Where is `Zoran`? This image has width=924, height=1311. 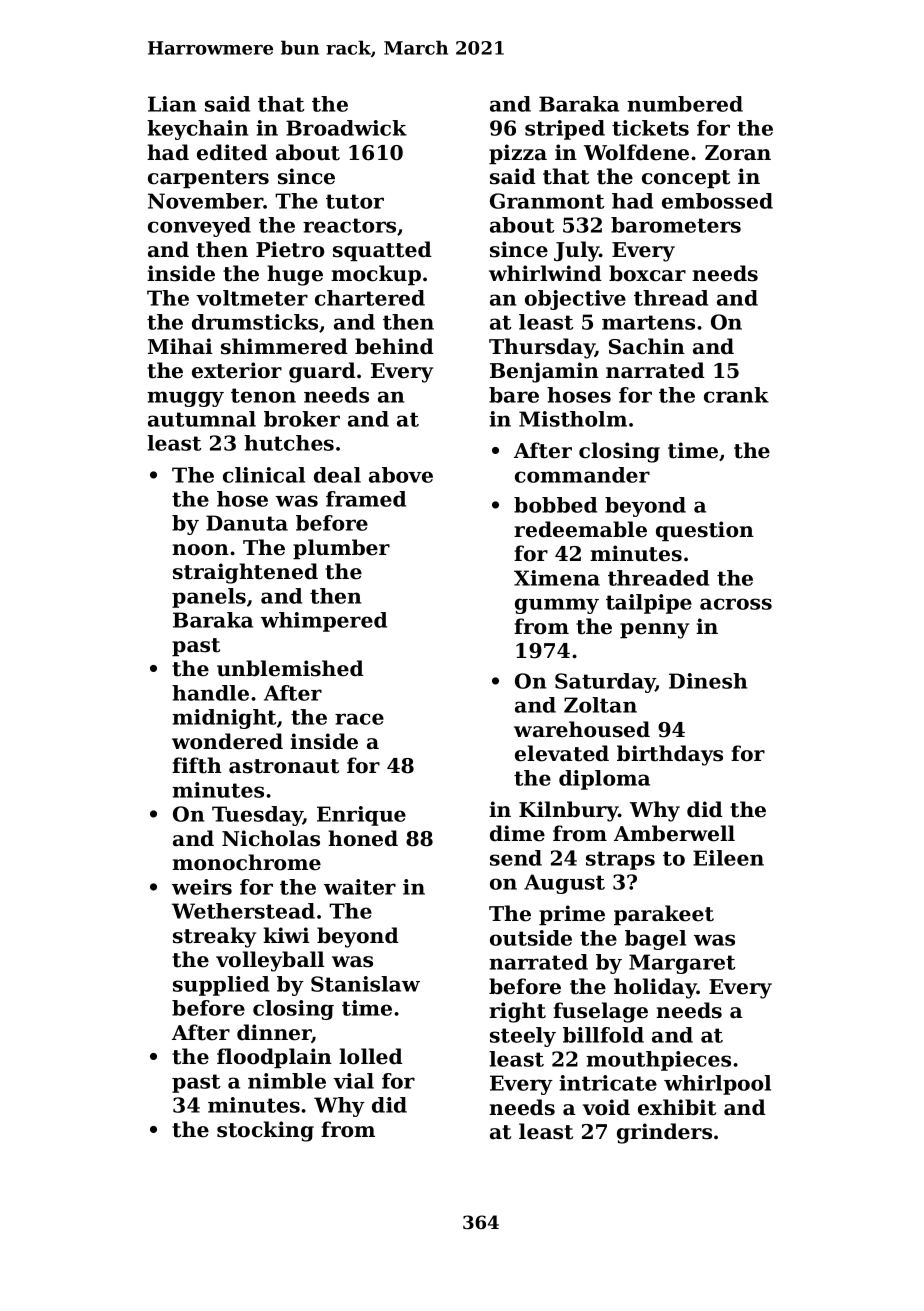
Zoran is located at coordinates (738, 153).
